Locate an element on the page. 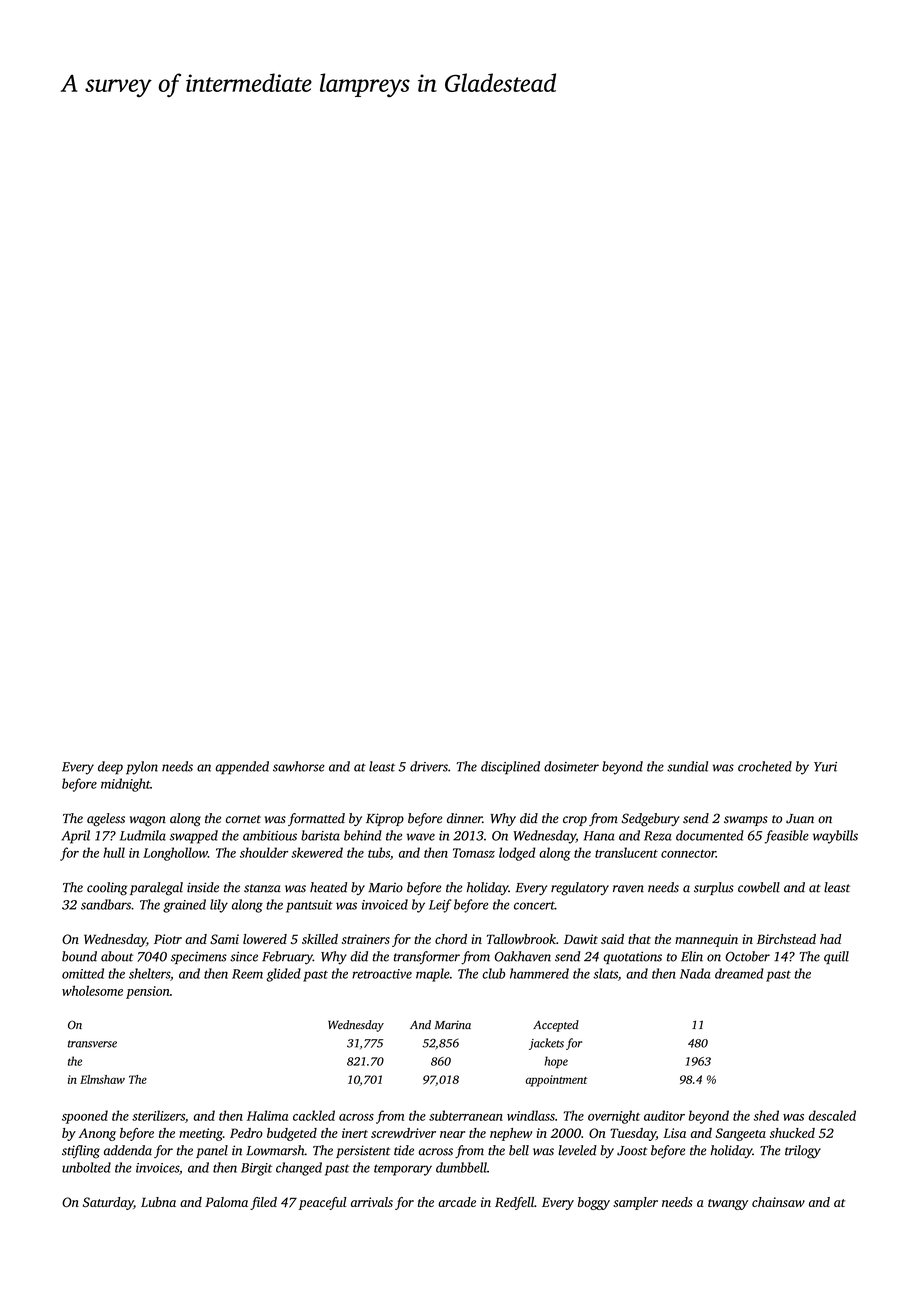  Yuri is located at coordinates (825, 767).
